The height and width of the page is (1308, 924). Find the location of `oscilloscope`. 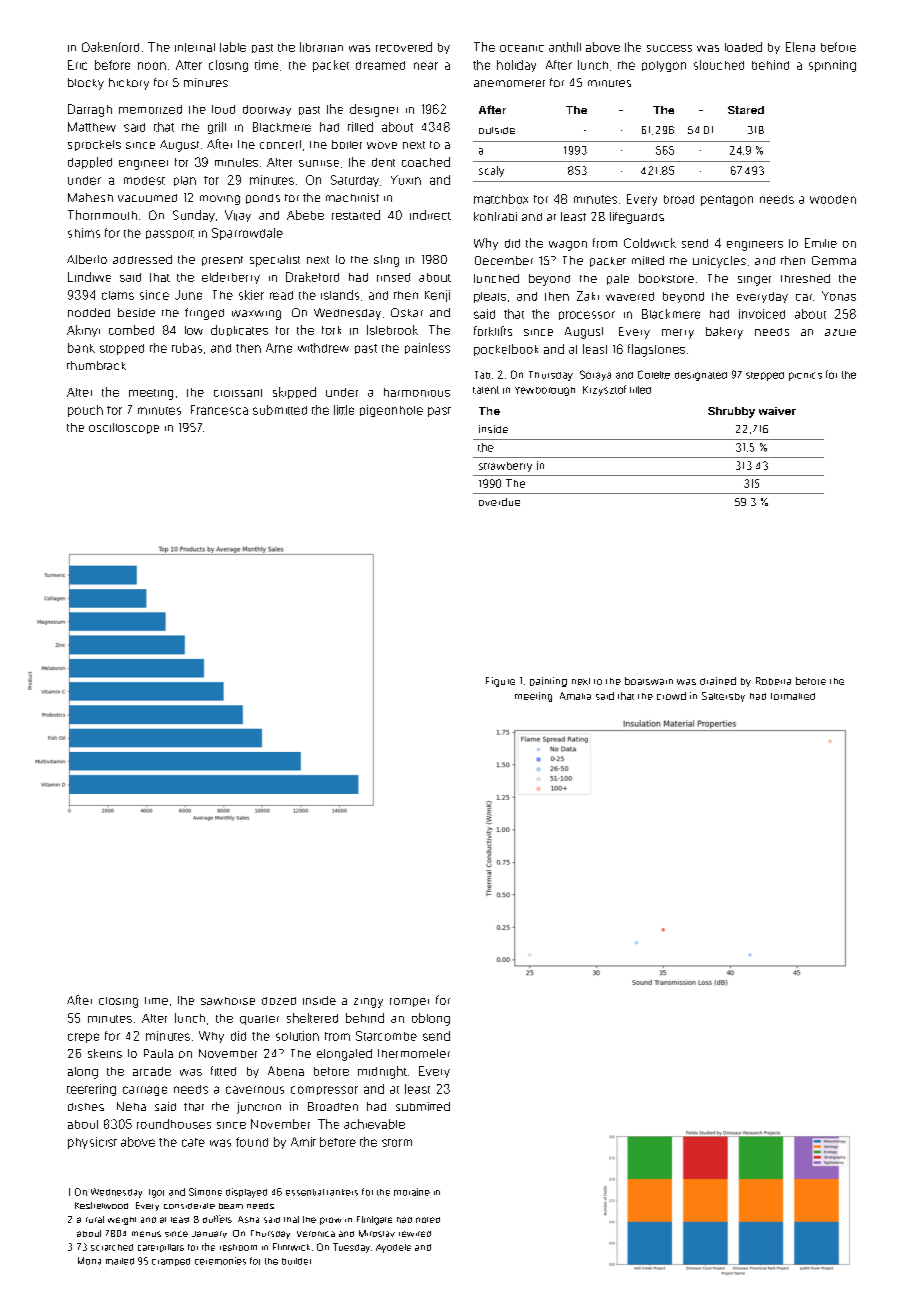

oscilloscope is located at coordinates (124, 428).
